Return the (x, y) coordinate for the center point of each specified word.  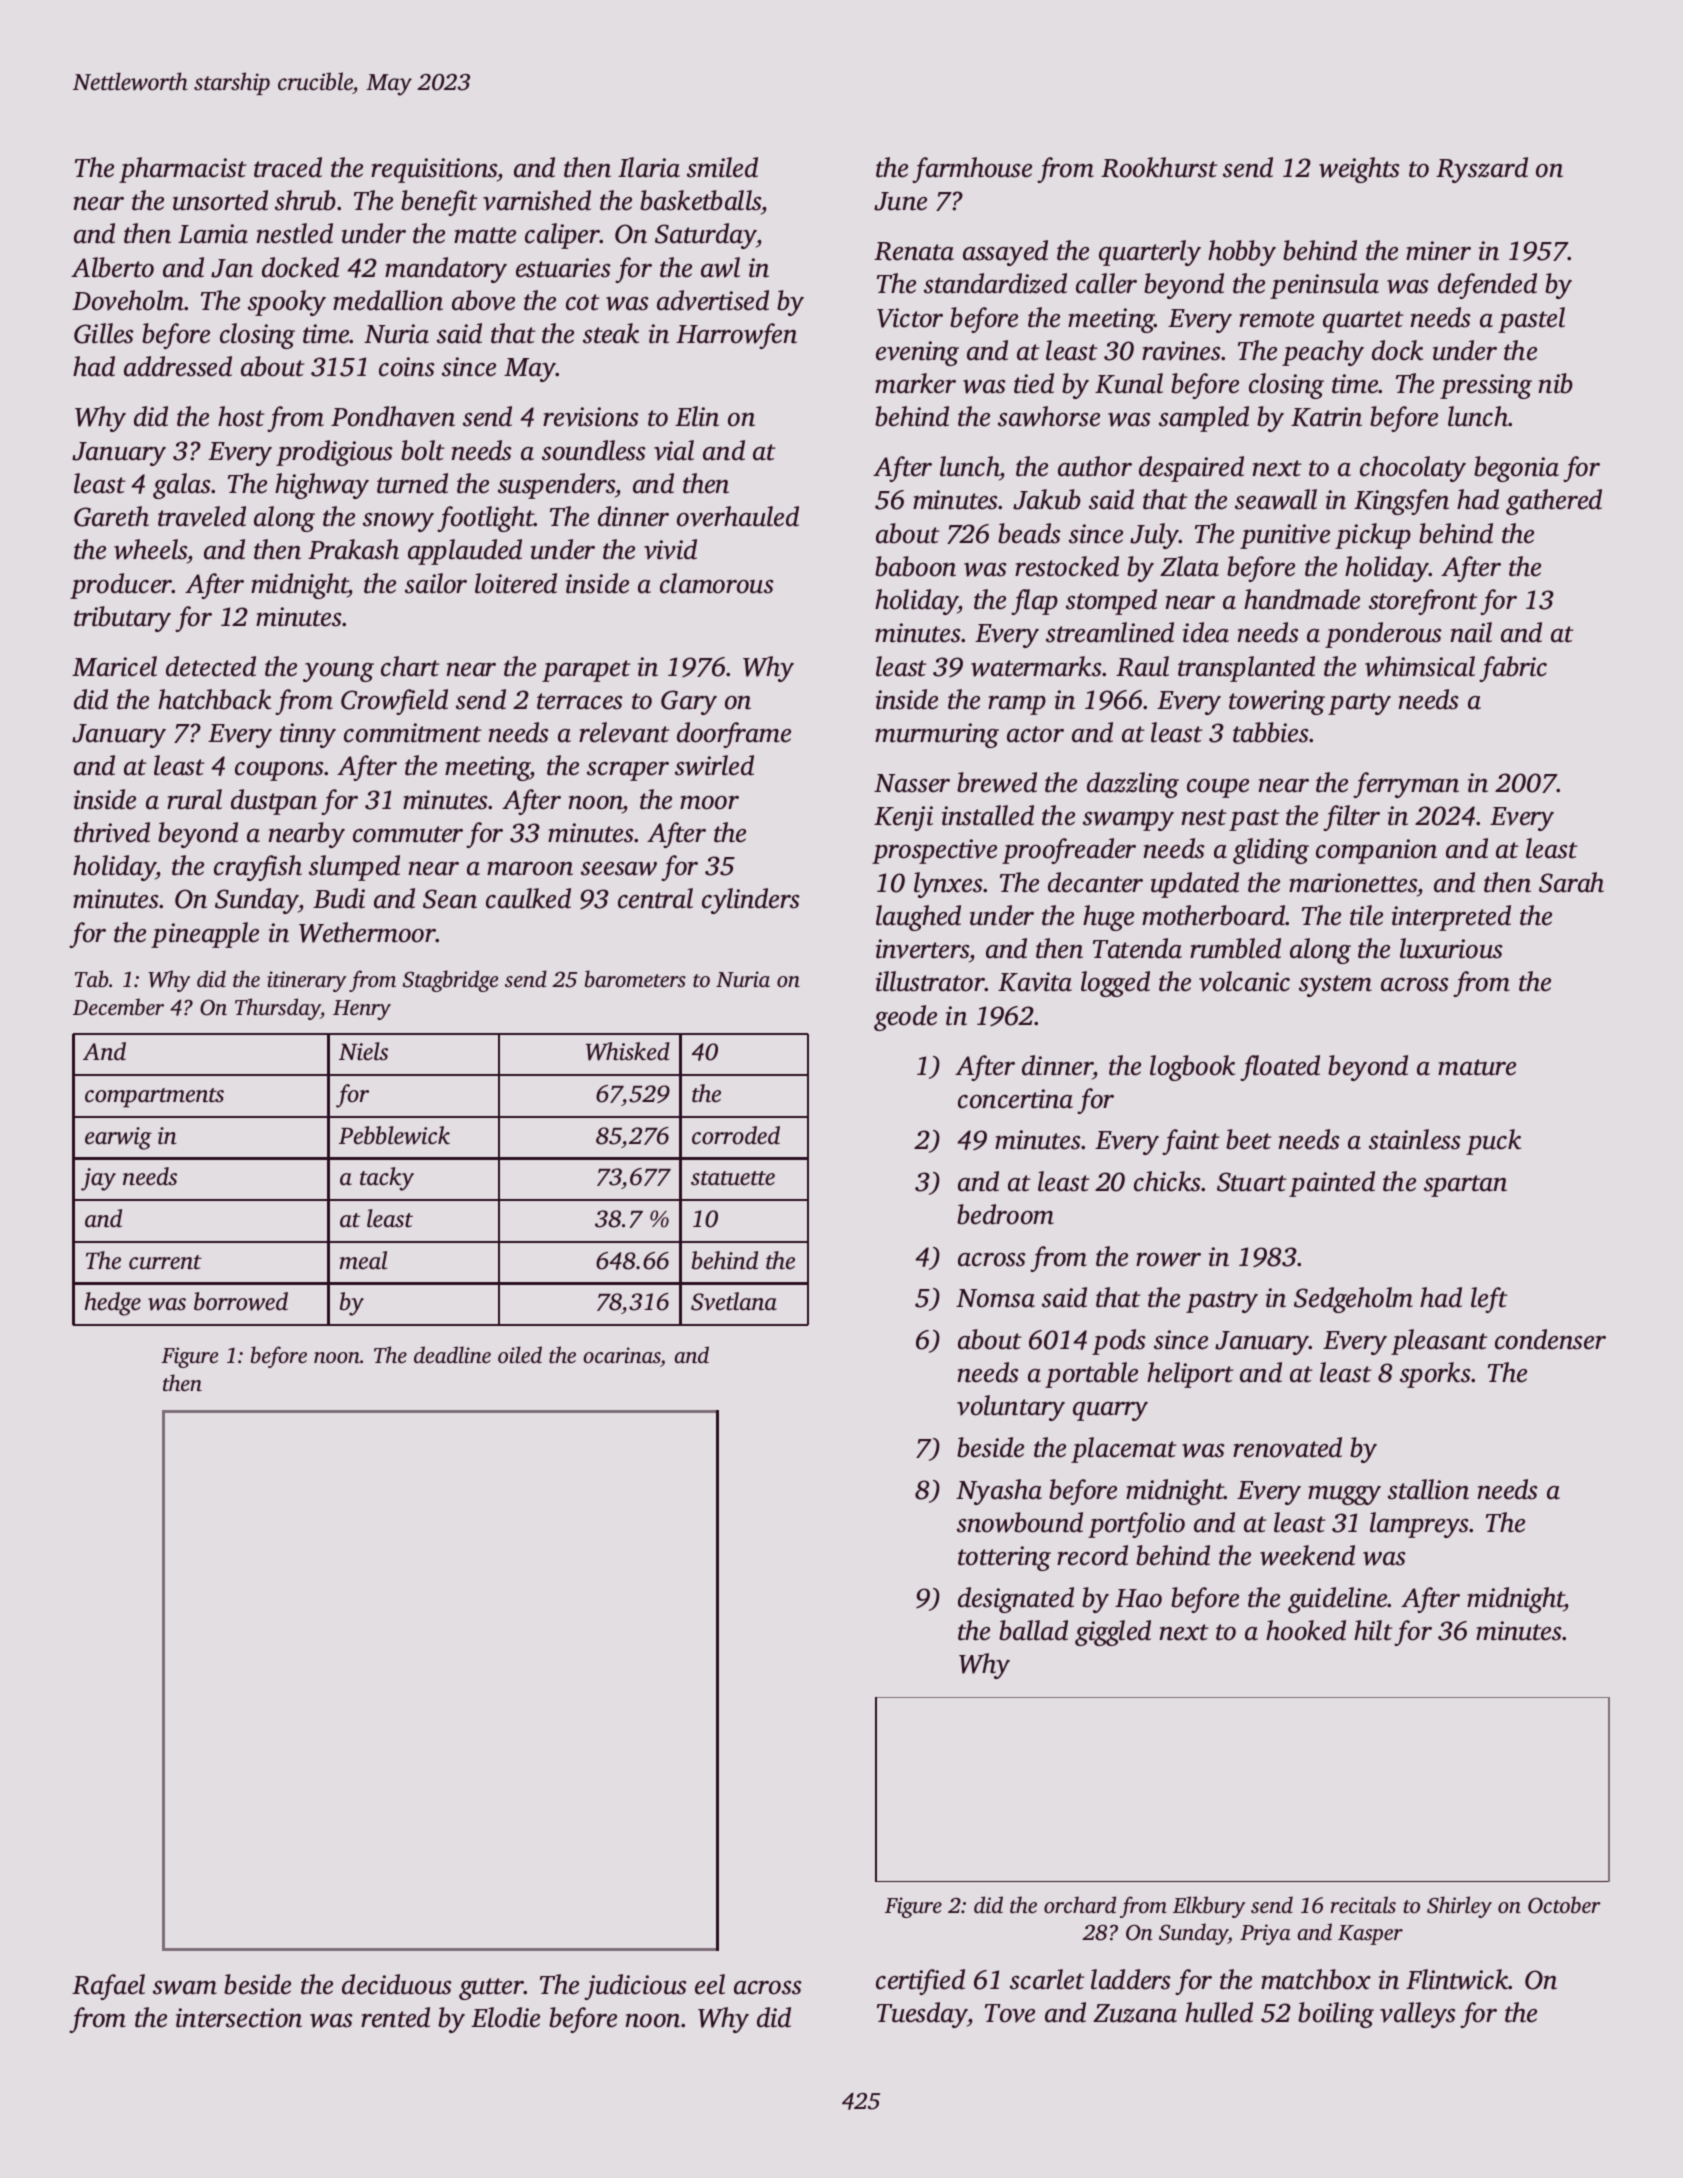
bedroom (1005, 1214)
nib (1555, 383)
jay (98, 1179)
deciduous (397, 1984)
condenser (1550, 1339)
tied (1034, 383)
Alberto (112, 267)
